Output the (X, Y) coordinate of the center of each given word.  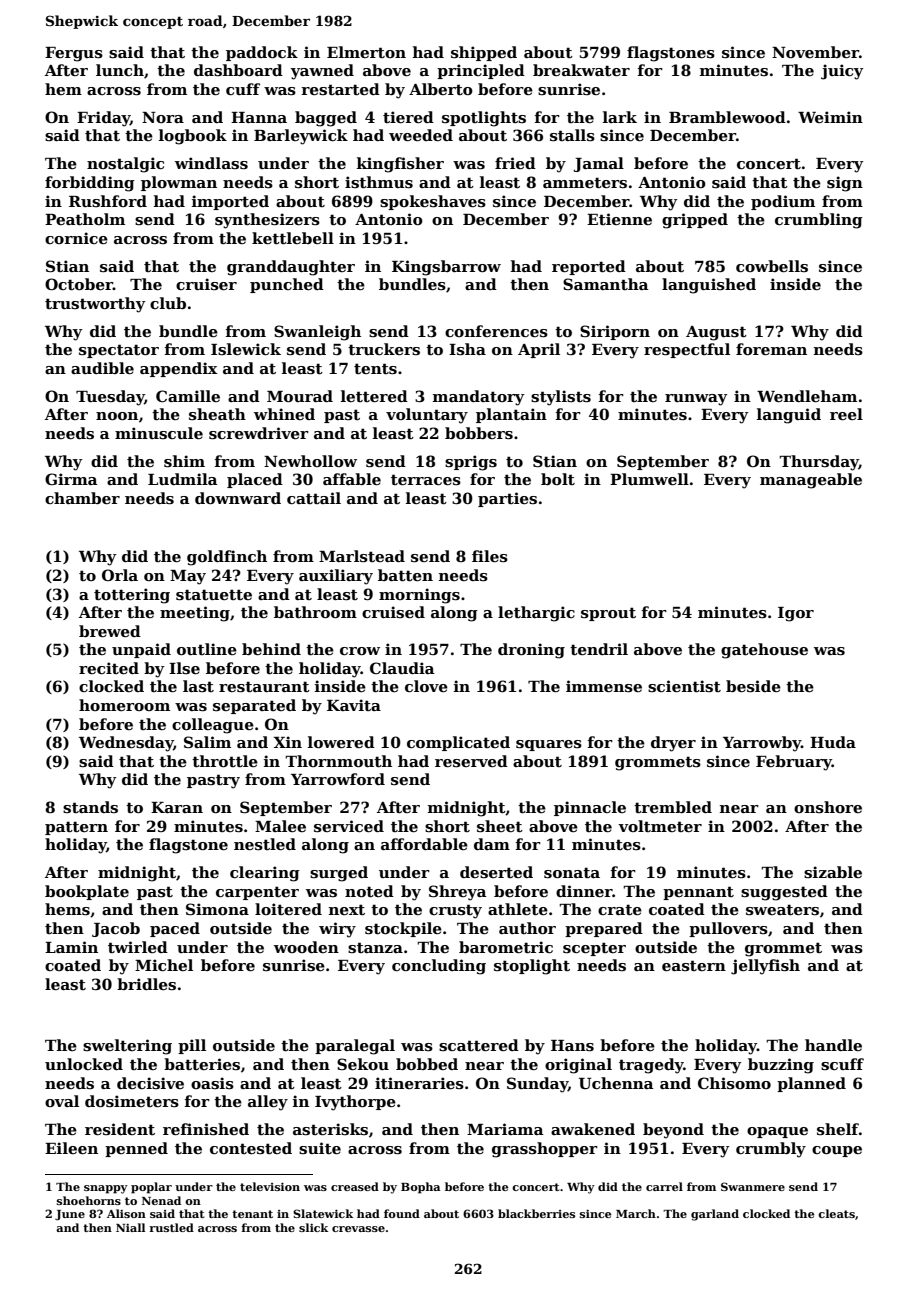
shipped (484, 53)
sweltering (127, 1047)
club (168, 303)
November (815, 52)
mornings (419, 596)
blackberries (536, 1213)
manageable (811, 481)
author (527, 928)
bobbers (479, 433)
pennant (698, 893)
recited (109, 668)
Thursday (819, 463)
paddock (262, 53)
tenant (252, 1214)
